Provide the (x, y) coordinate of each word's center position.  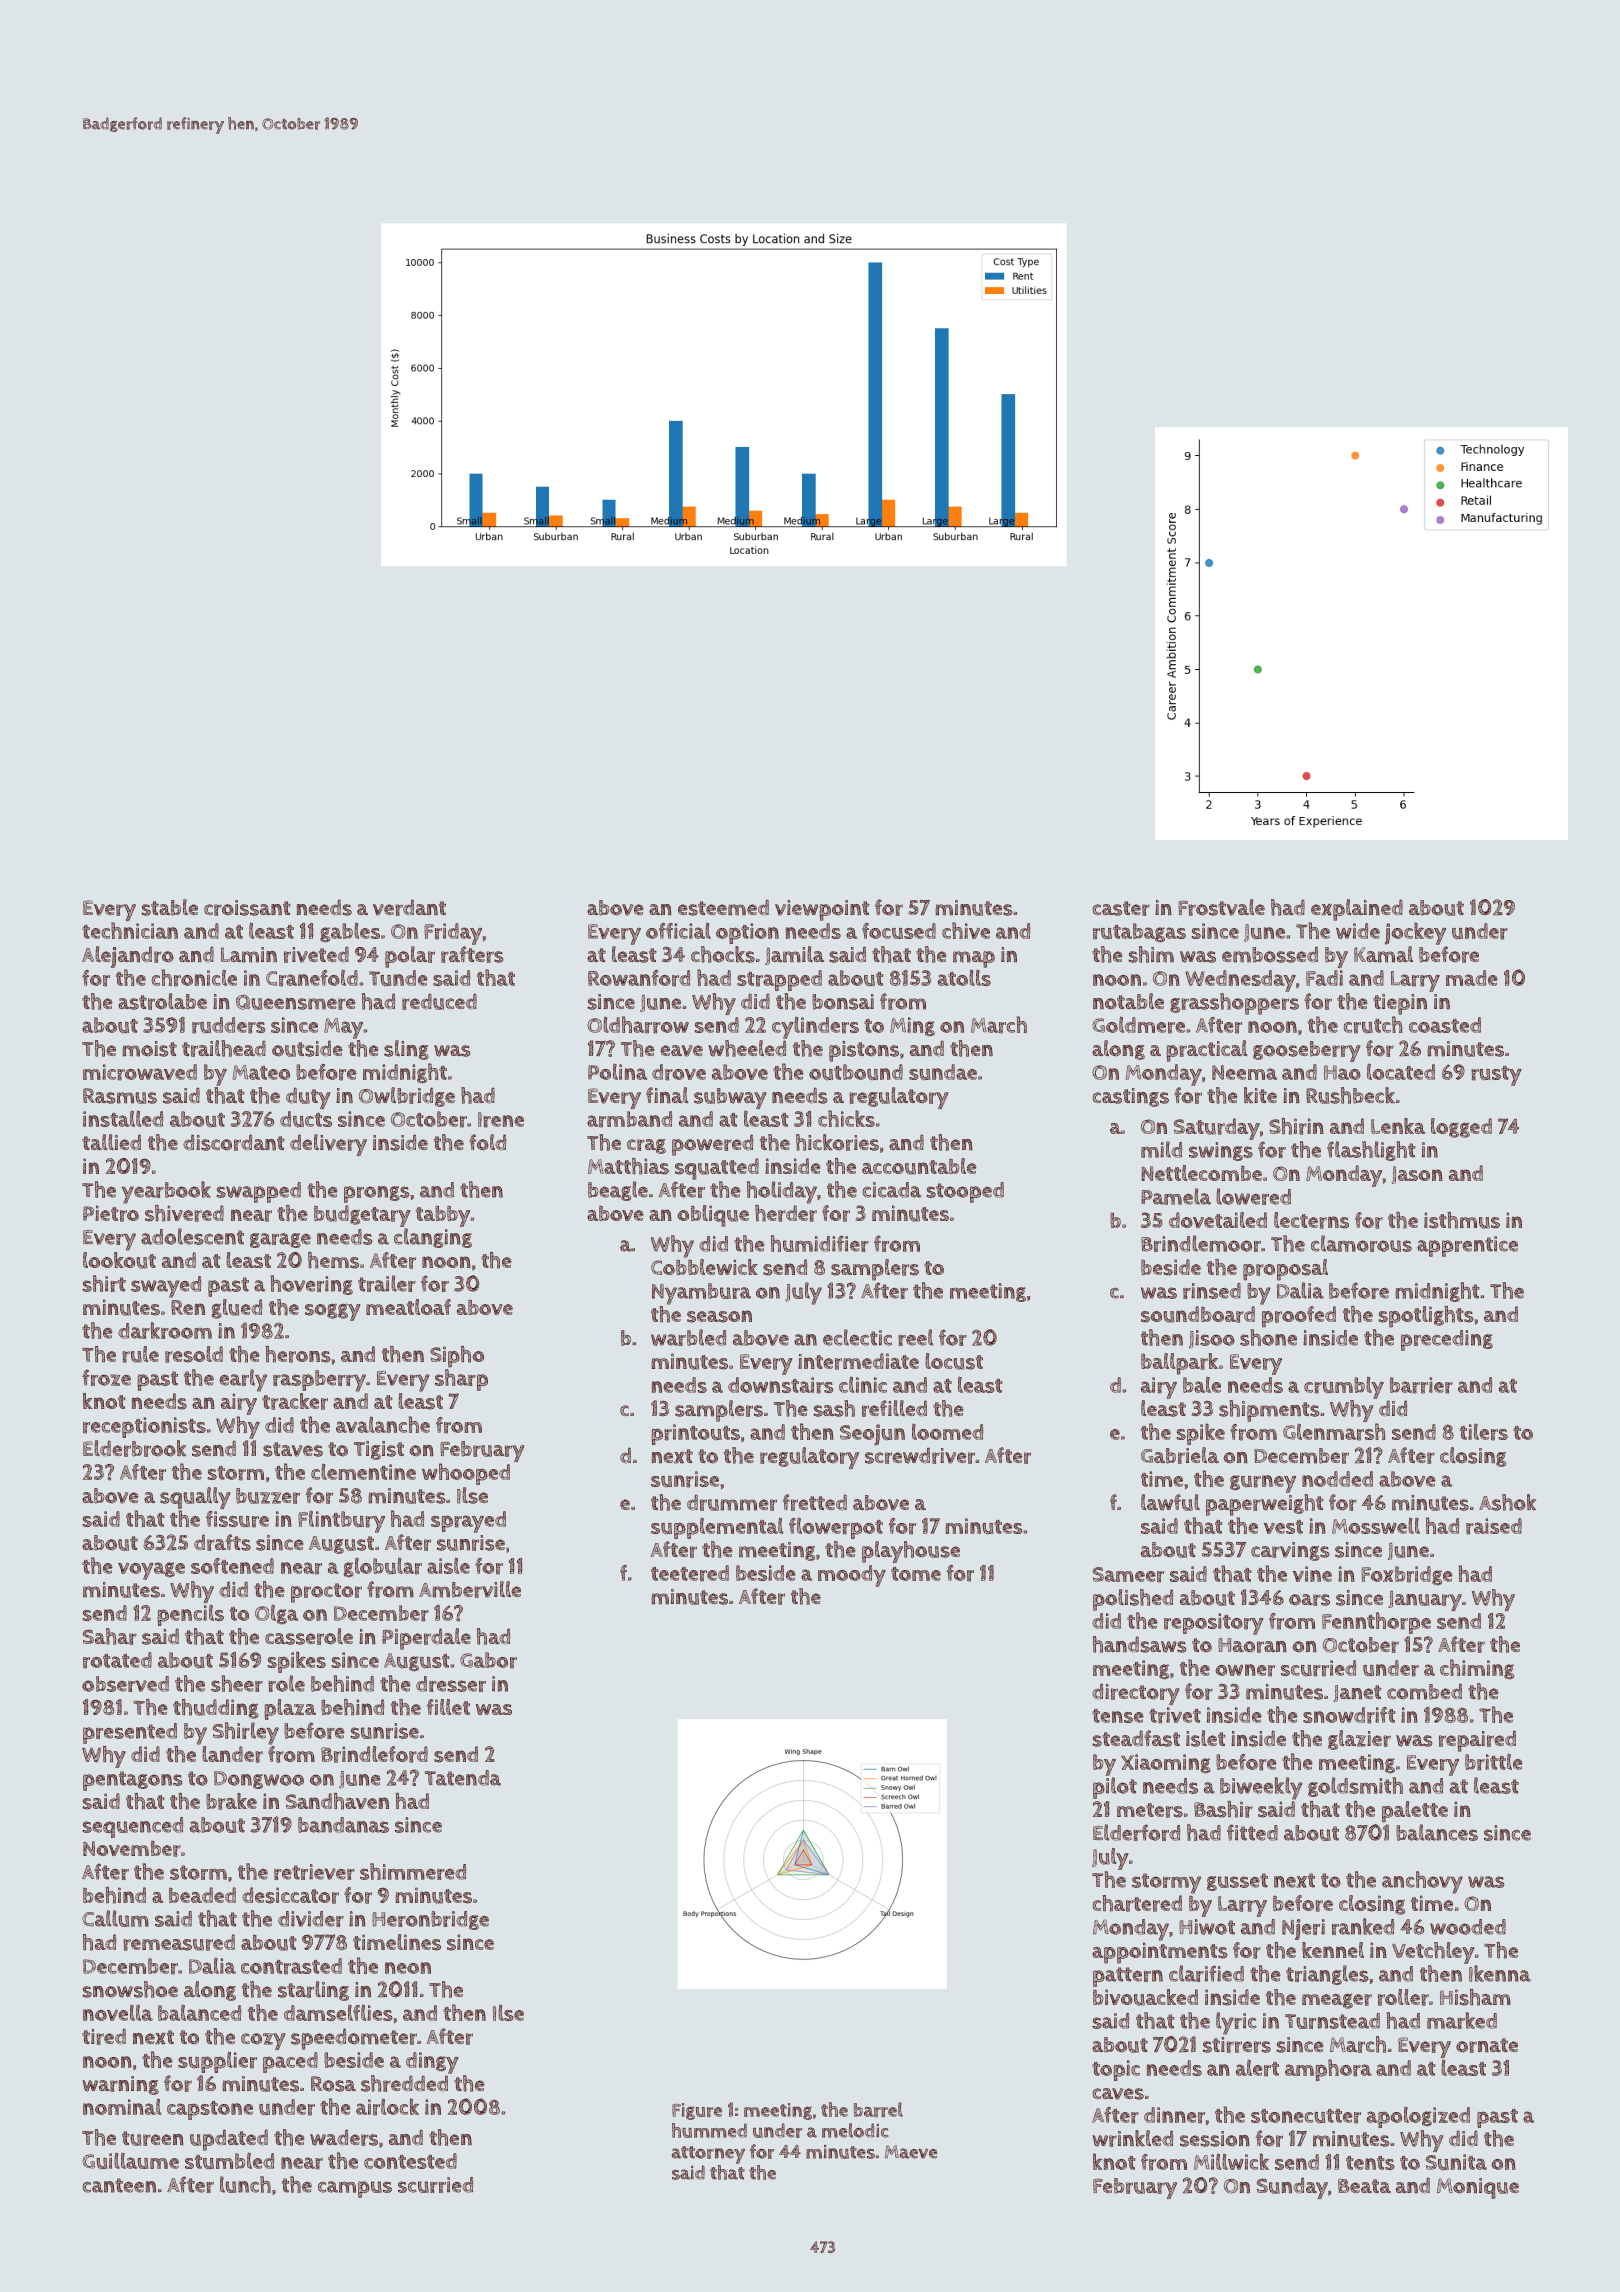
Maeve (911, 2152)
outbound (856, 1072)
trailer (387, 1283)
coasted (1445, 1025)
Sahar (110, 1636)
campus (355, 2189)
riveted (316, 954)
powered (712, 1145)
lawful (1170, 1502)
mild (1161, 1149)
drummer (732, 1502)
